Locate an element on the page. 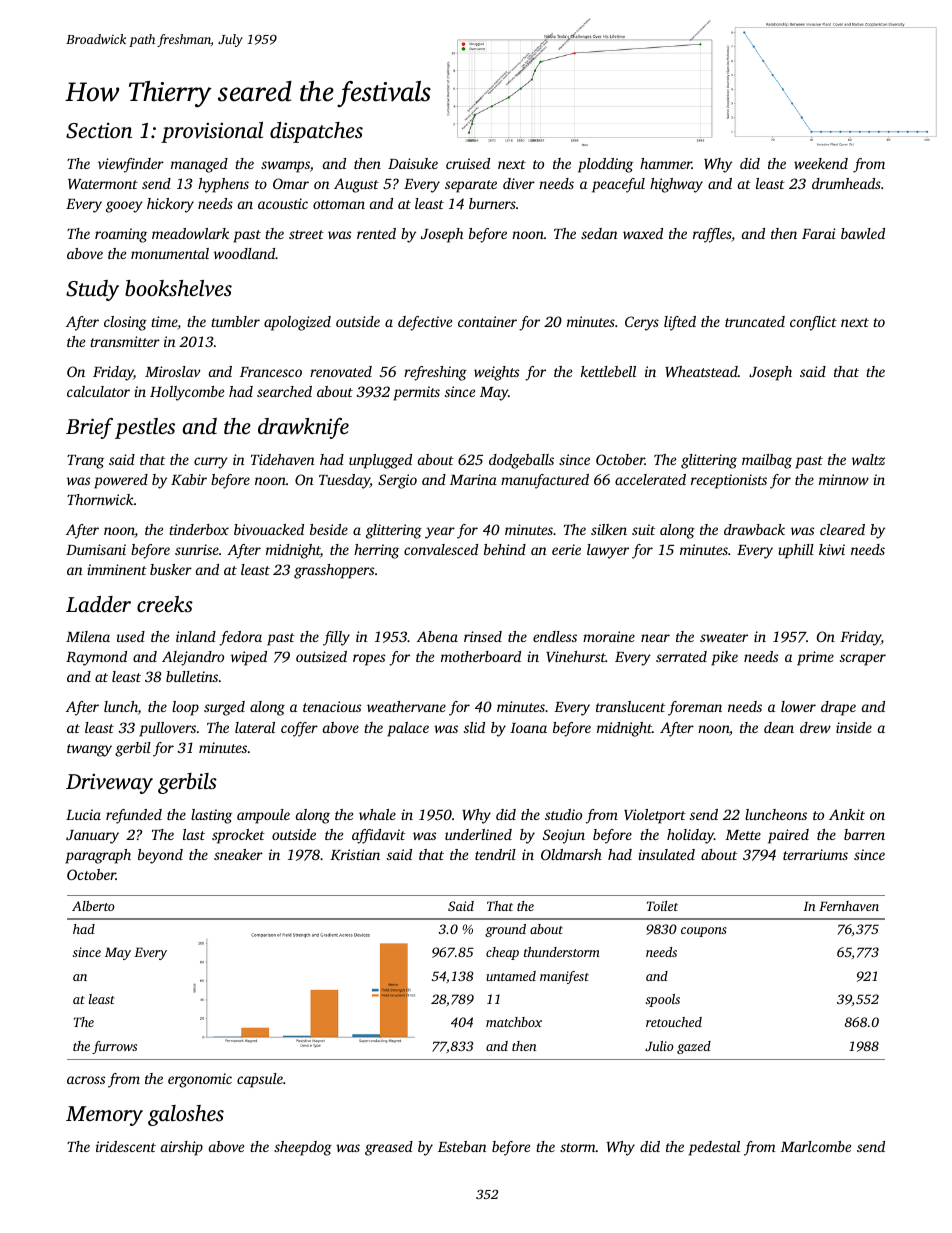 Image resolution: width=952 pixels, height=1233 pixels. Fernhaven is located at coordinates (849, 906).
